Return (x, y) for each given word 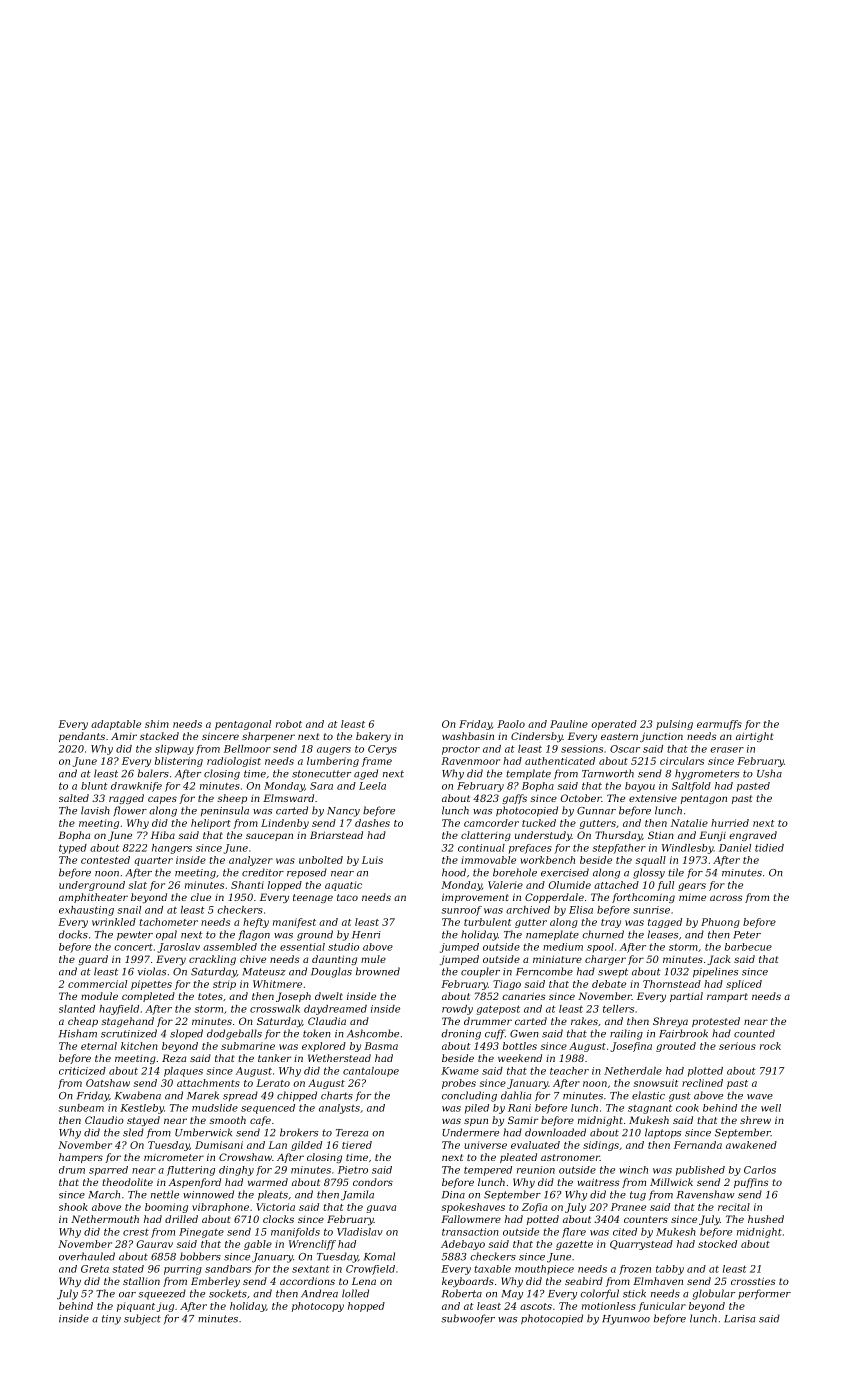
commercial (97, 984)
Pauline (569, 724)
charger (605, 960)
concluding (469, 1096)
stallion (141, 1281)
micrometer (174, 1157)
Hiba (163, 835)
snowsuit (656, 1083)
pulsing (674, 725)
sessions (582, 749)
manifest (294, 923)
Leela (372, 786)
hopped (366, 1307)
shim (157, 724)
